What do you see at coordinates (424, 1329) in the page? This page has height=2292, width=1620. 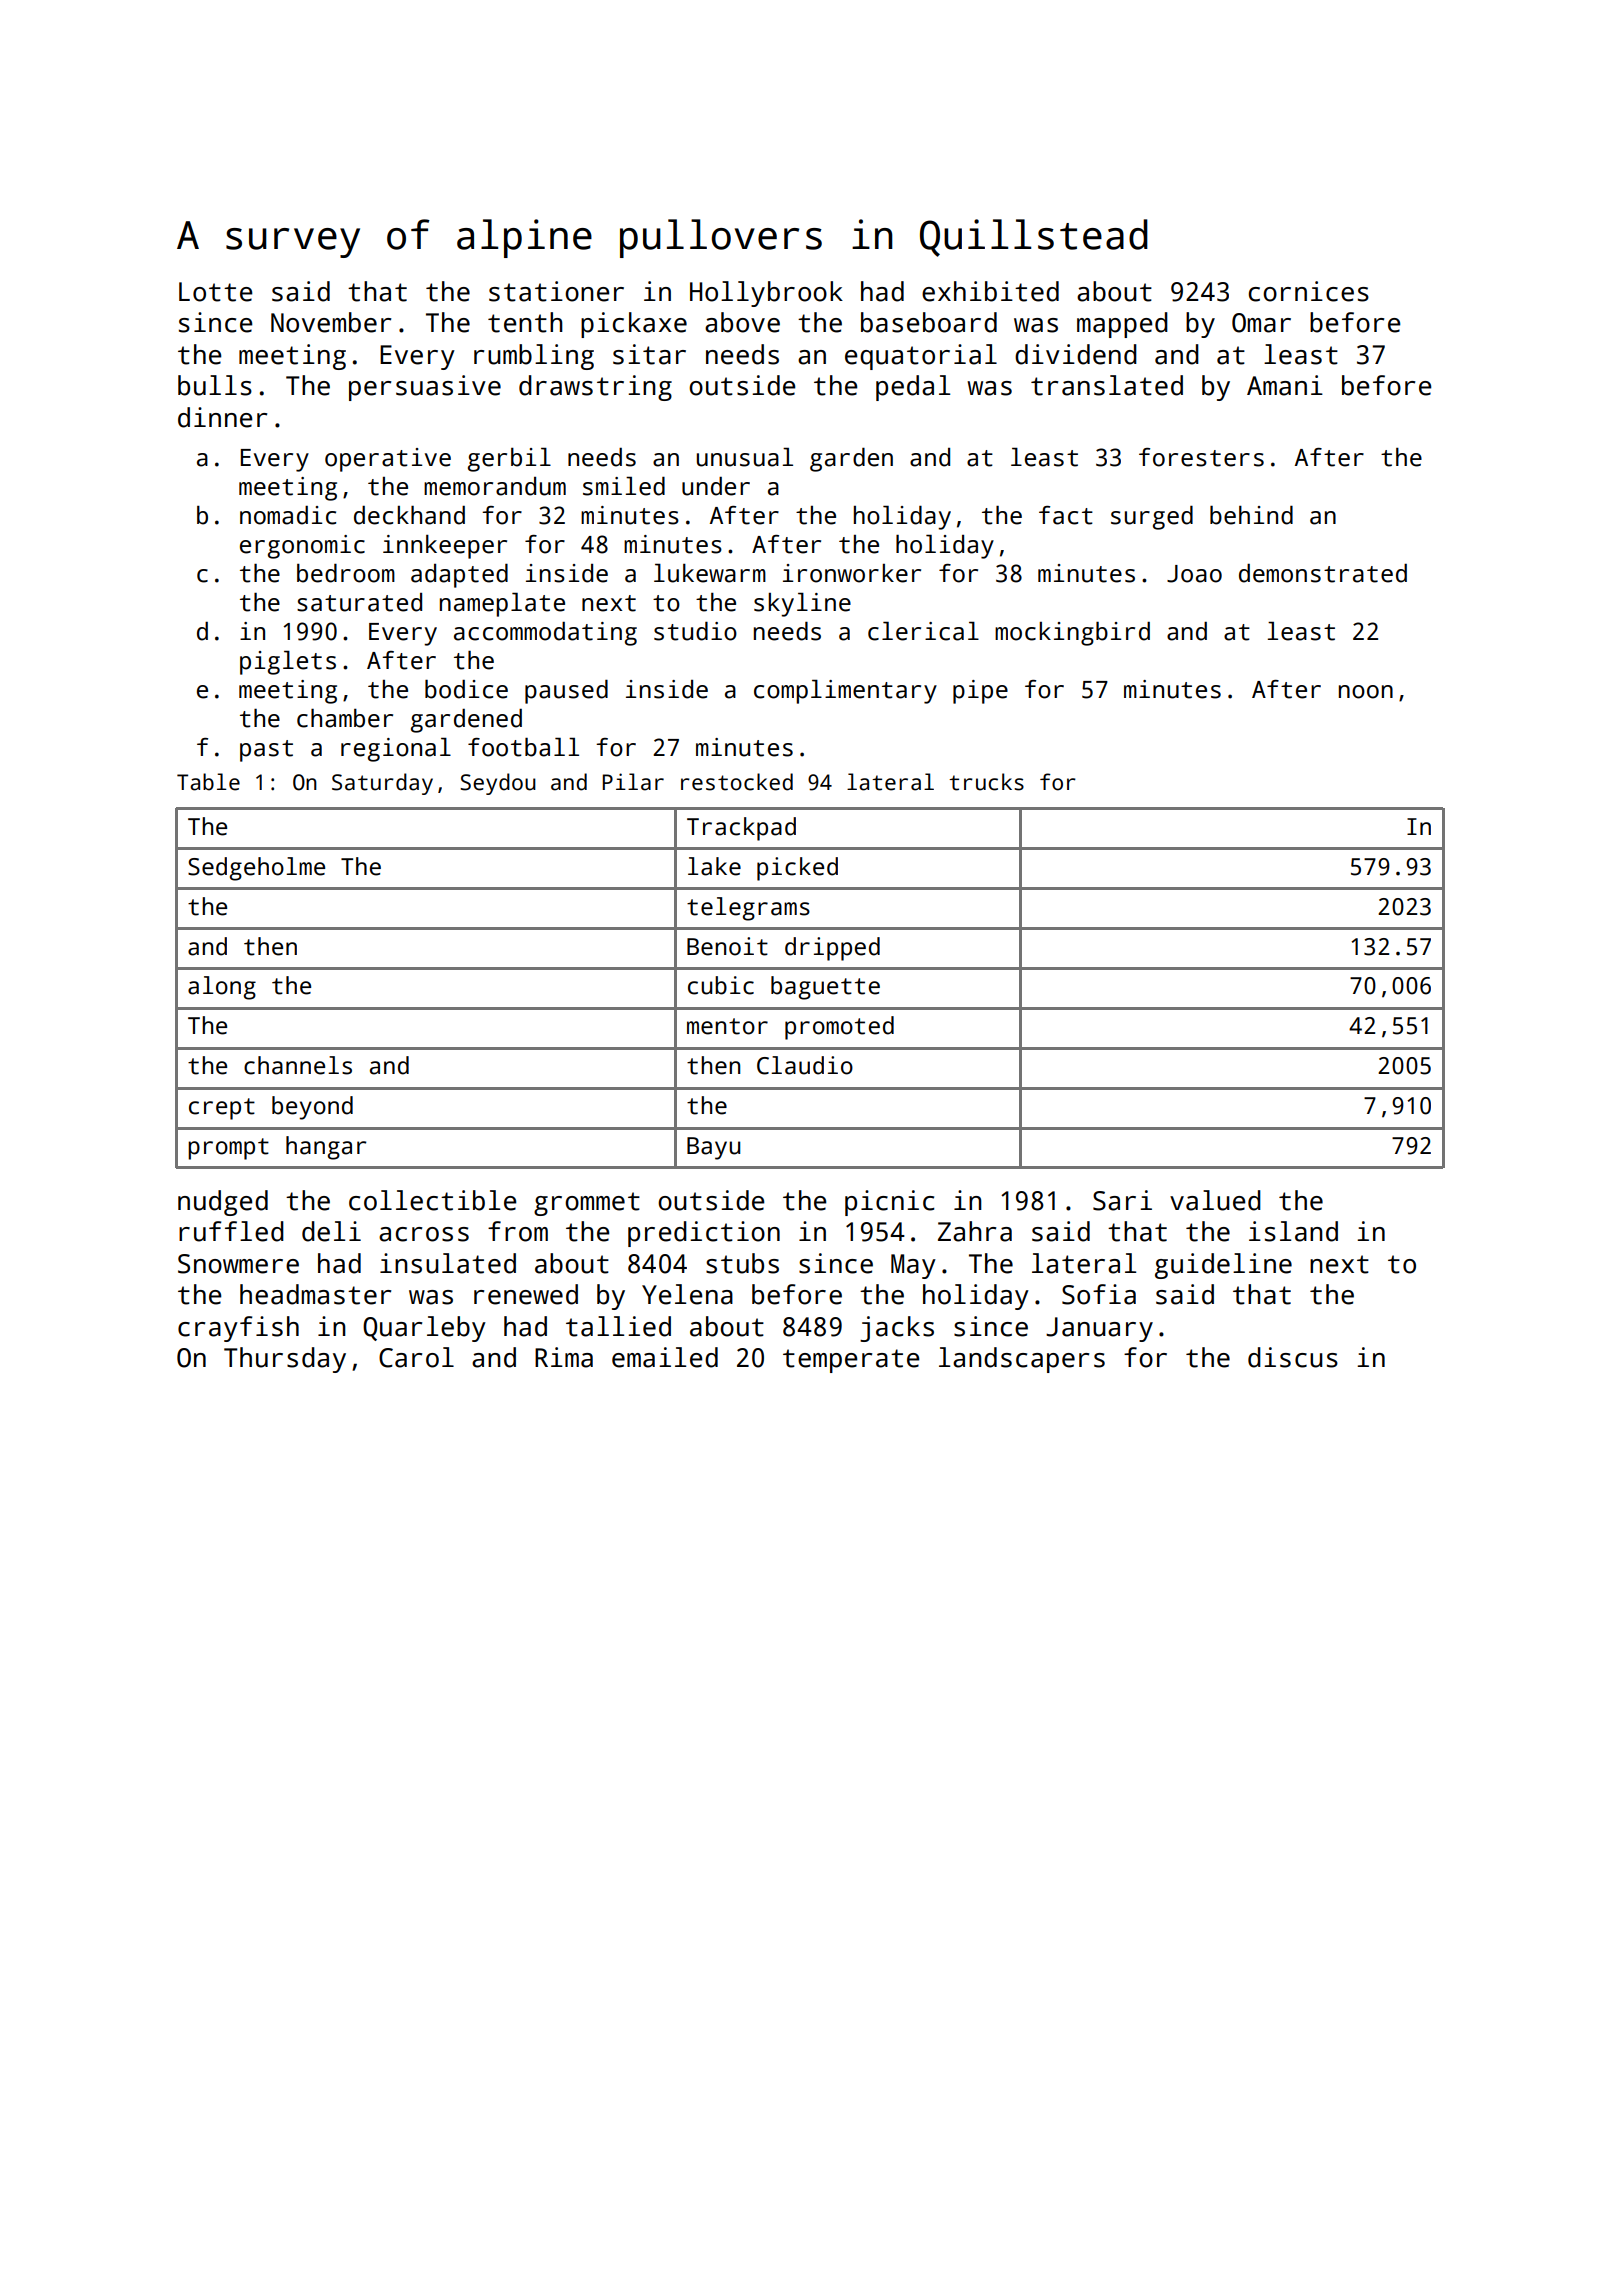 I see `Quarleby` at bounding box center [424, 1329].
